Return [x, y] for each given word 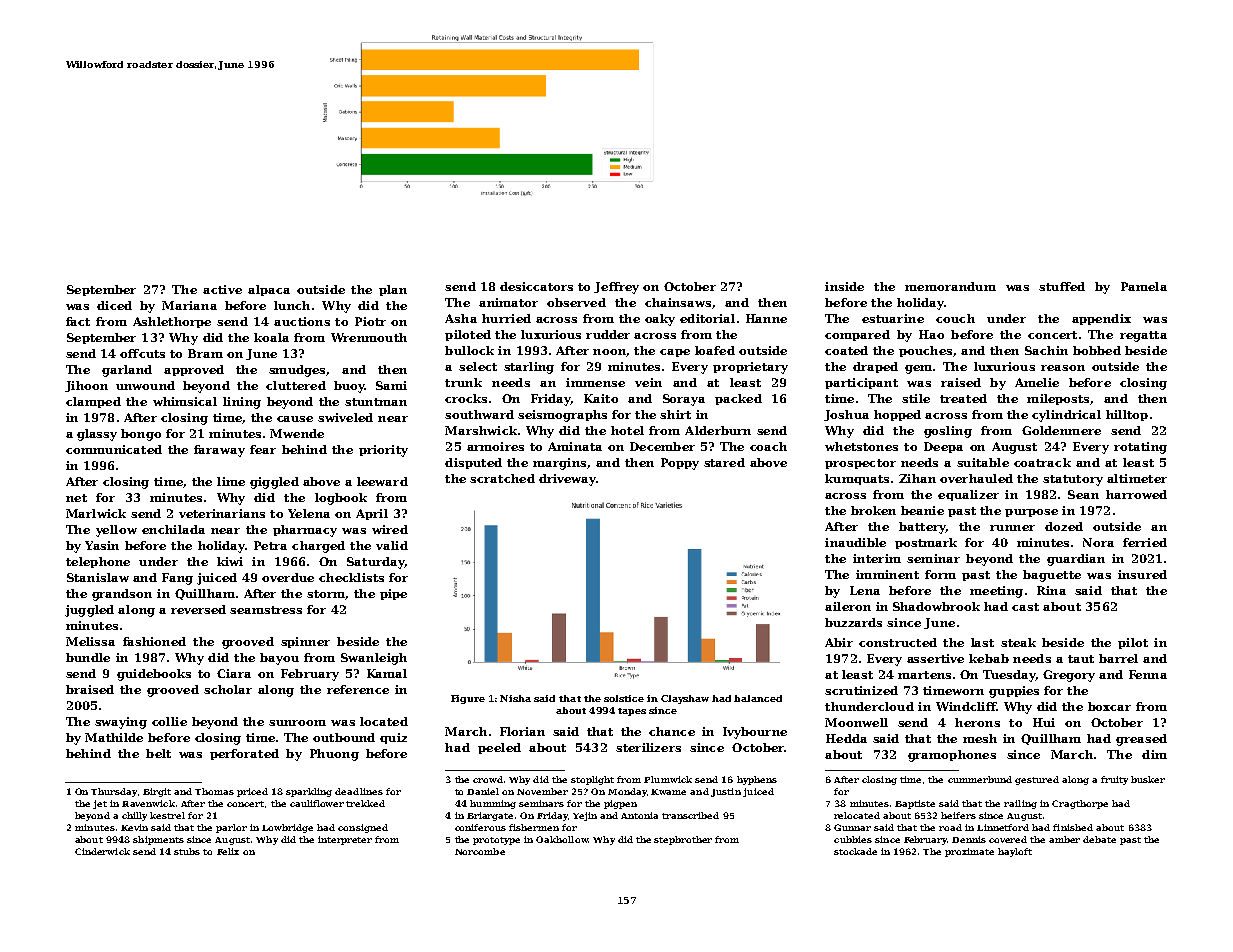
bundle [88, 657]
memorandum [950, 286]
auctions [302, 321]
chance [672, 731]
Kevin [134, 827]
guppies [1014, 692]
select [478, 366]
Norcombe [480, 851]
